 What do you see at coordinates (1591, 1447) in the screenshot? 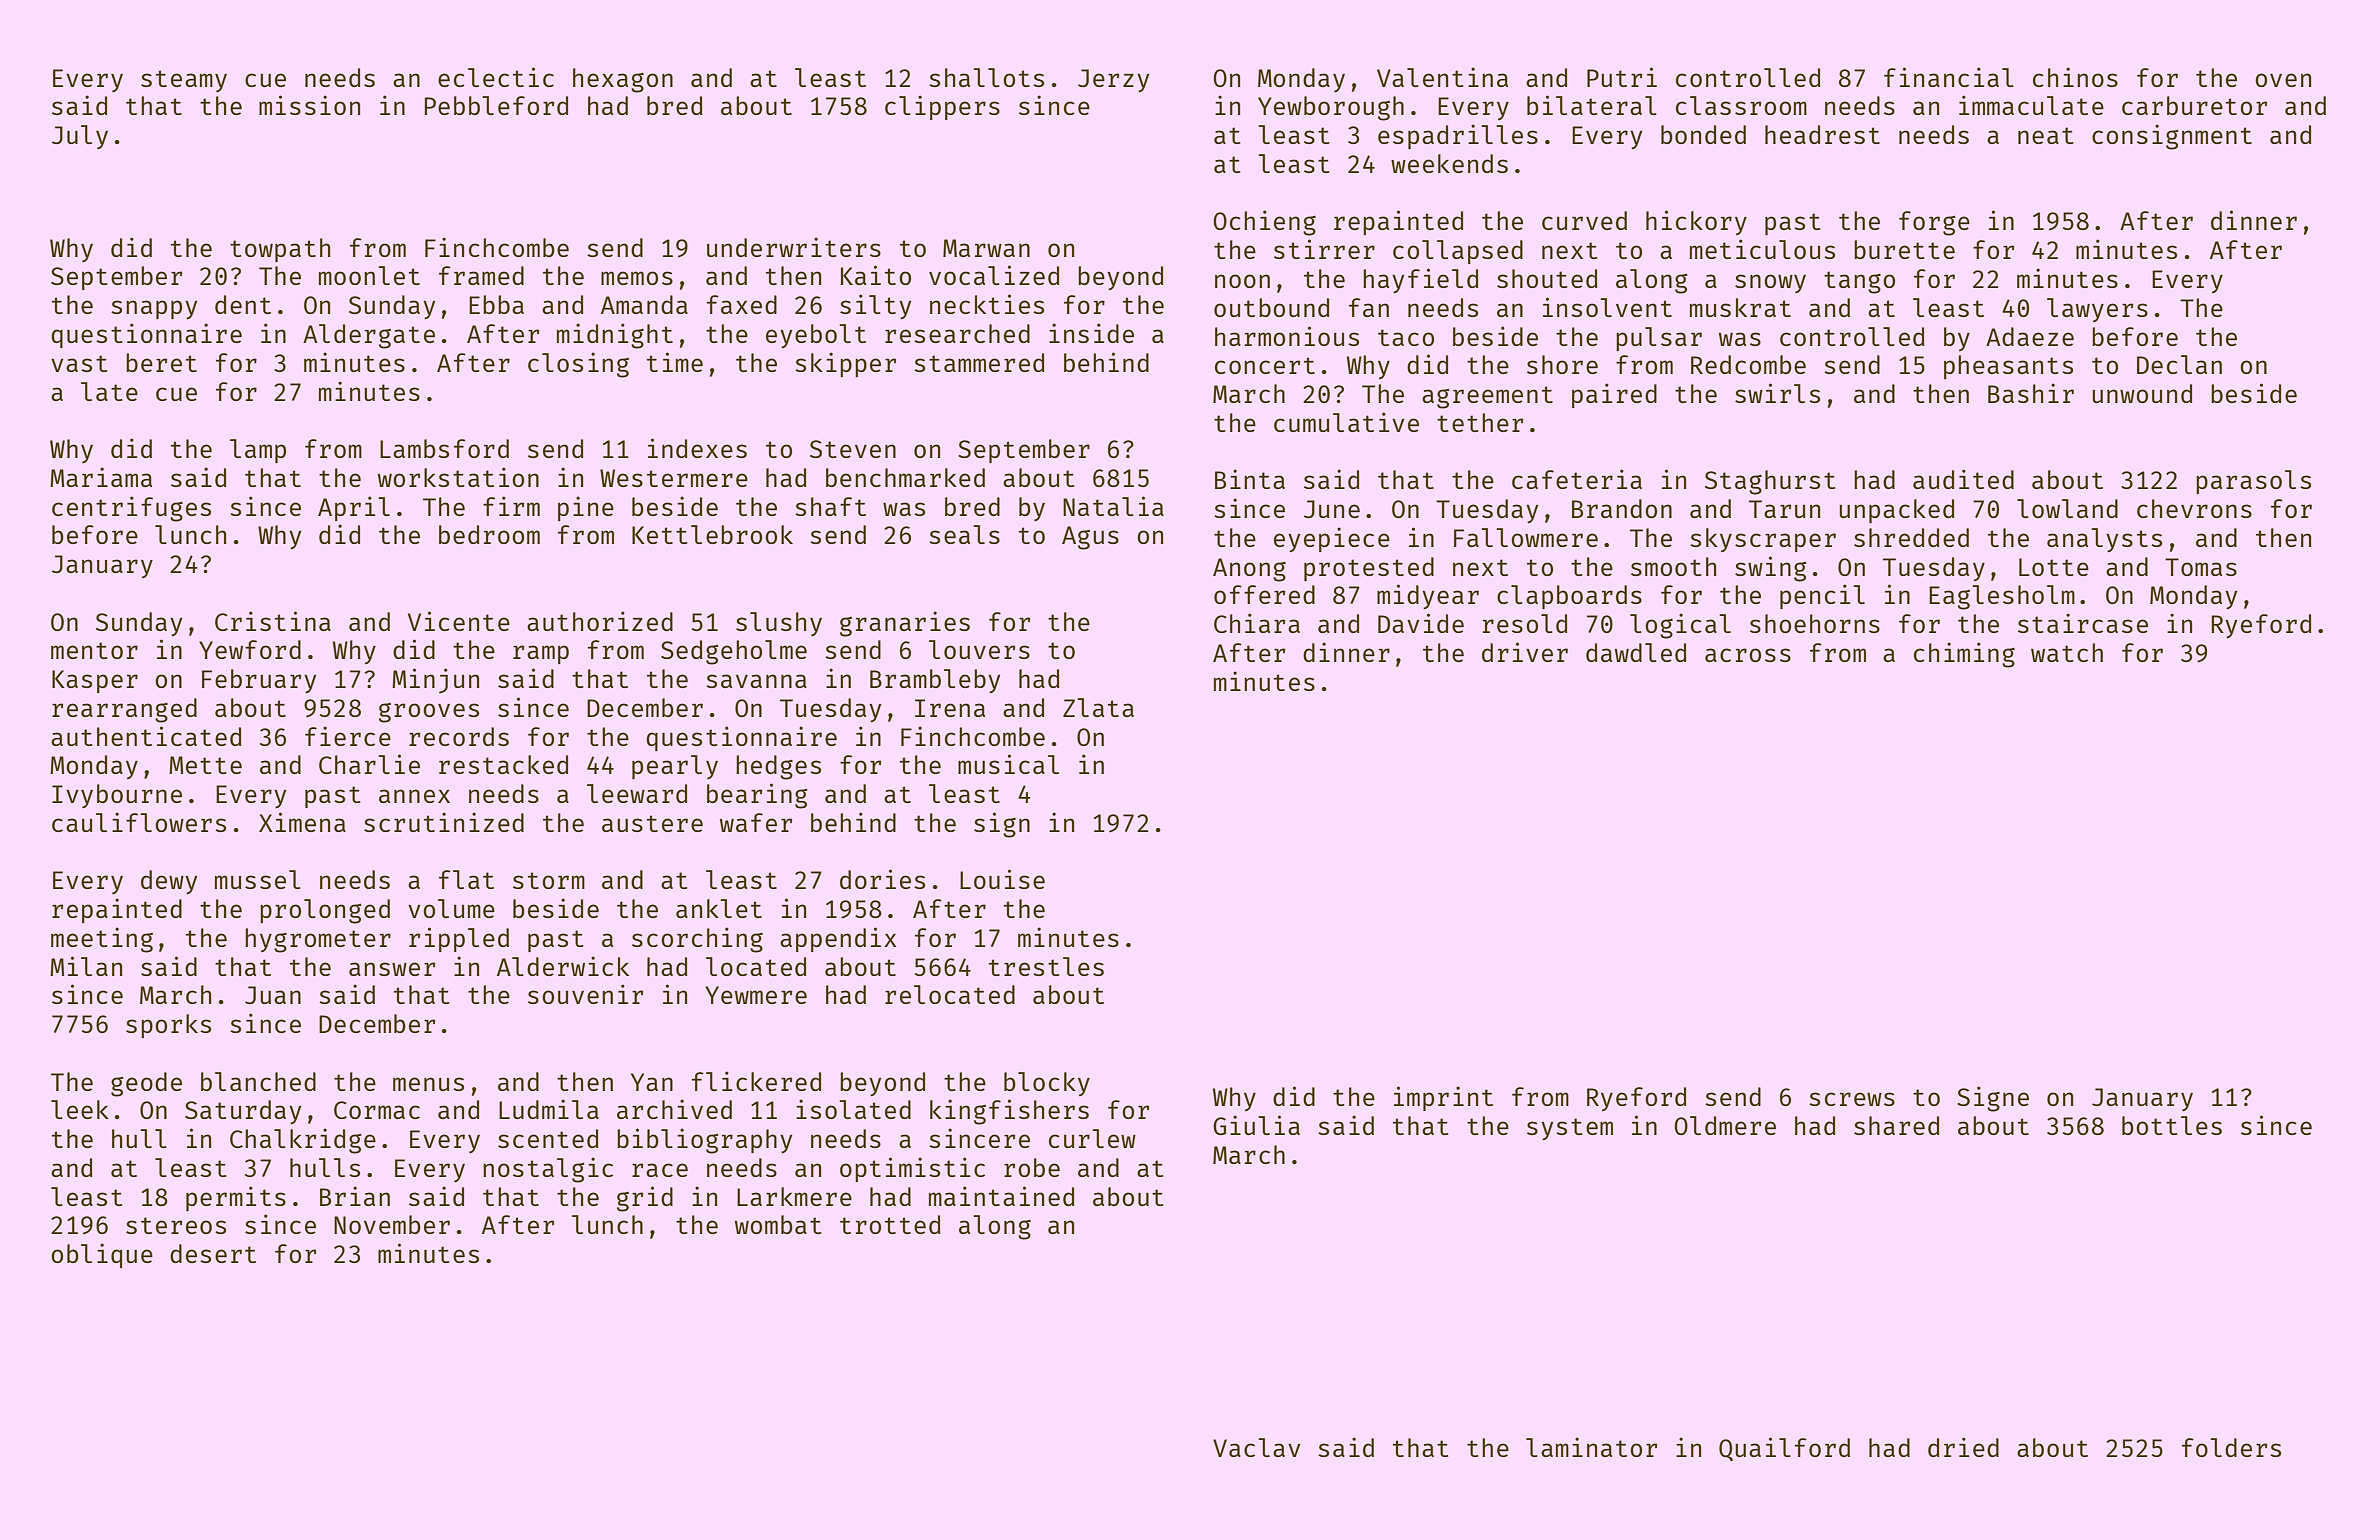
I see `laminator` at bounding box center [1591, 1447].
